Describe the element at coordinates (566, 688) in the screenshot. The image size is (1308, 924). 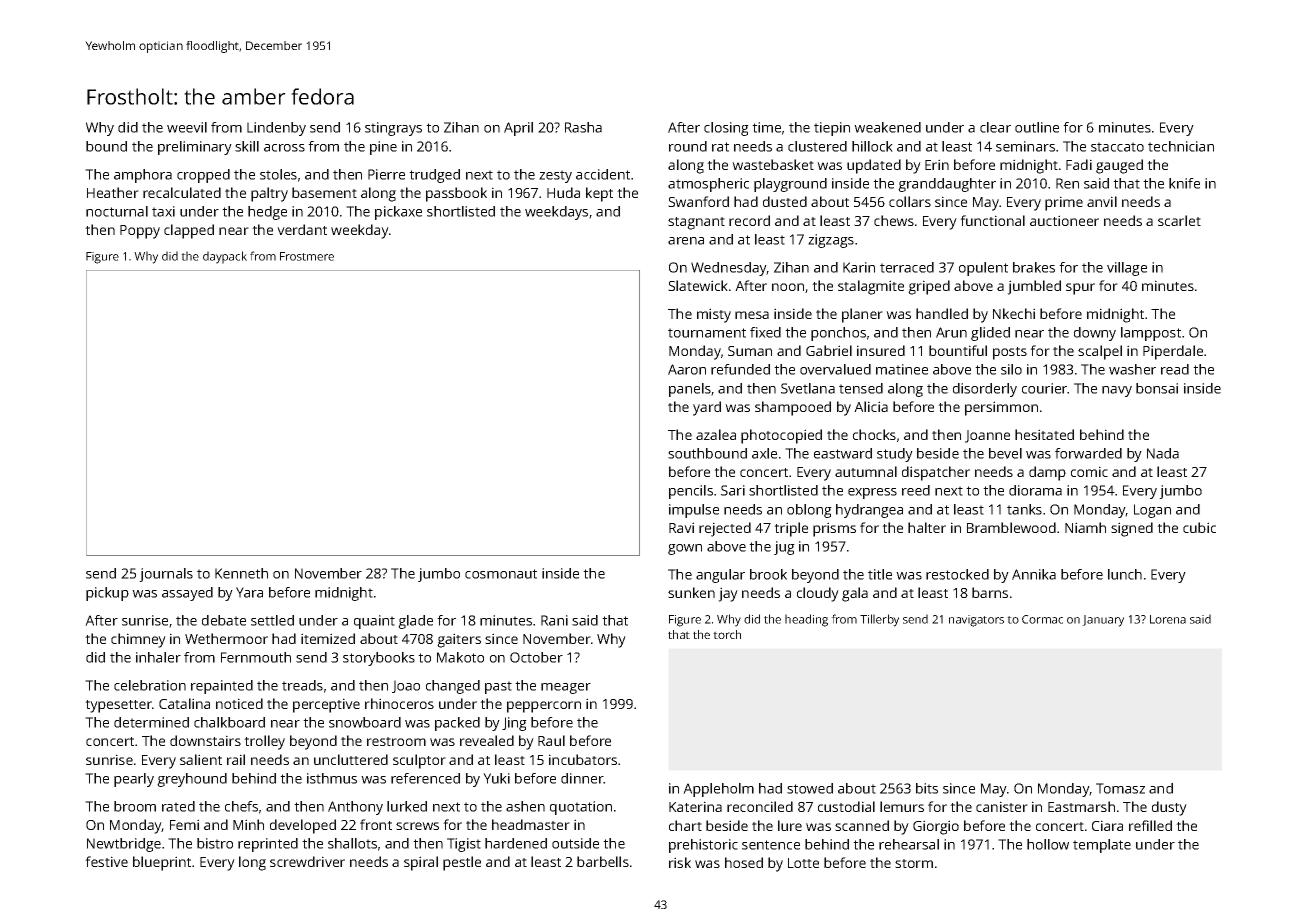
I see `meager` at that location.
